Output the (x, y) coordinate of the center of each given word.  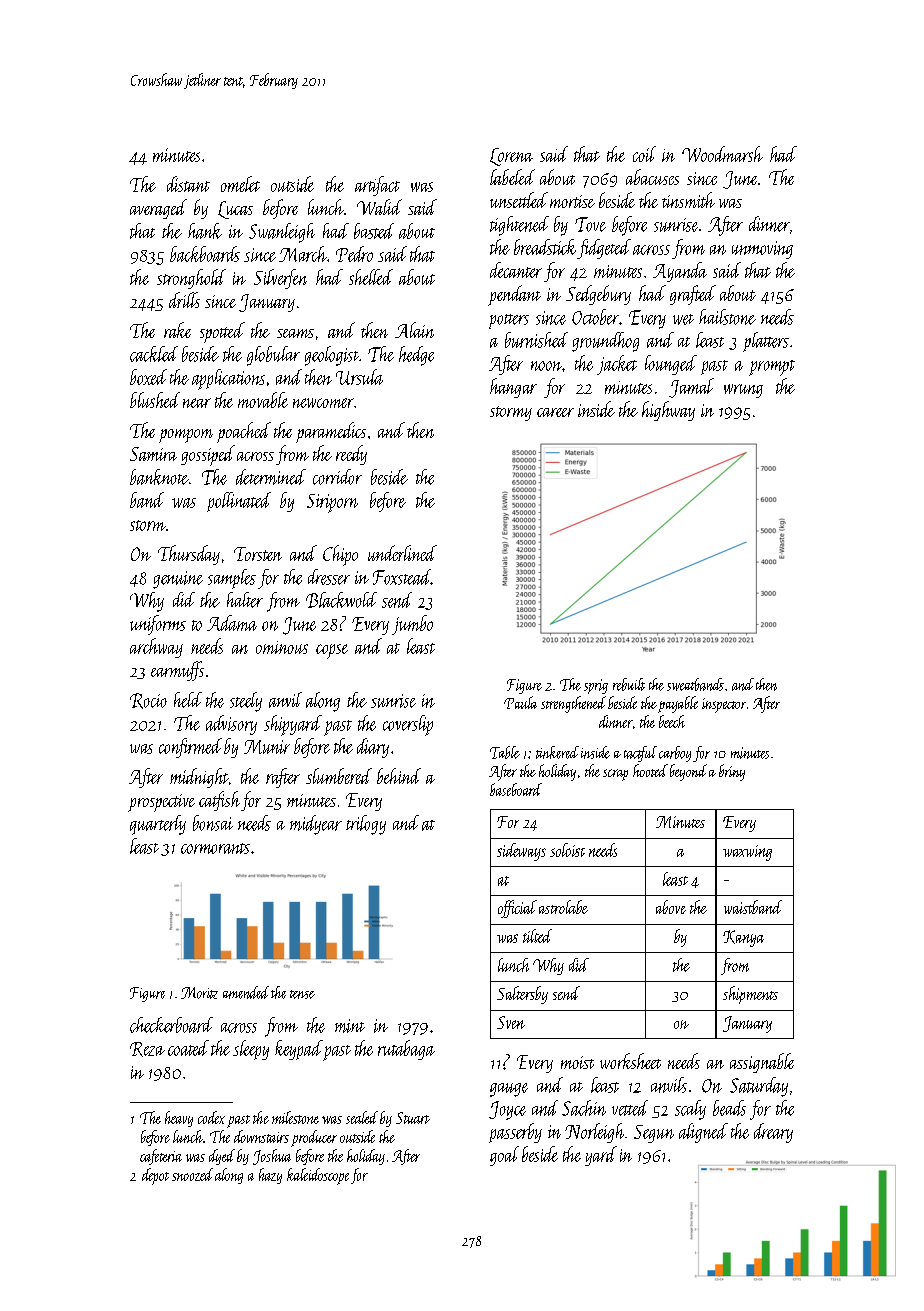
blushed (155, 400)
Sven (511, 1022)
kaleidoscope (318, 1176)
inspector (724, 705)
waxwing (747, 853)
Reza (147, 1049)
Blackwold (341, 600)
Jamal (691, 388)
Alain (414, 330)
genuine (178, 580)
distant (188, 184)
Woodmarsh (722, 154)
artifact (377, 186)
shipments (750, 995)
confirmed (190, 748)
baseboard (516, 789)
